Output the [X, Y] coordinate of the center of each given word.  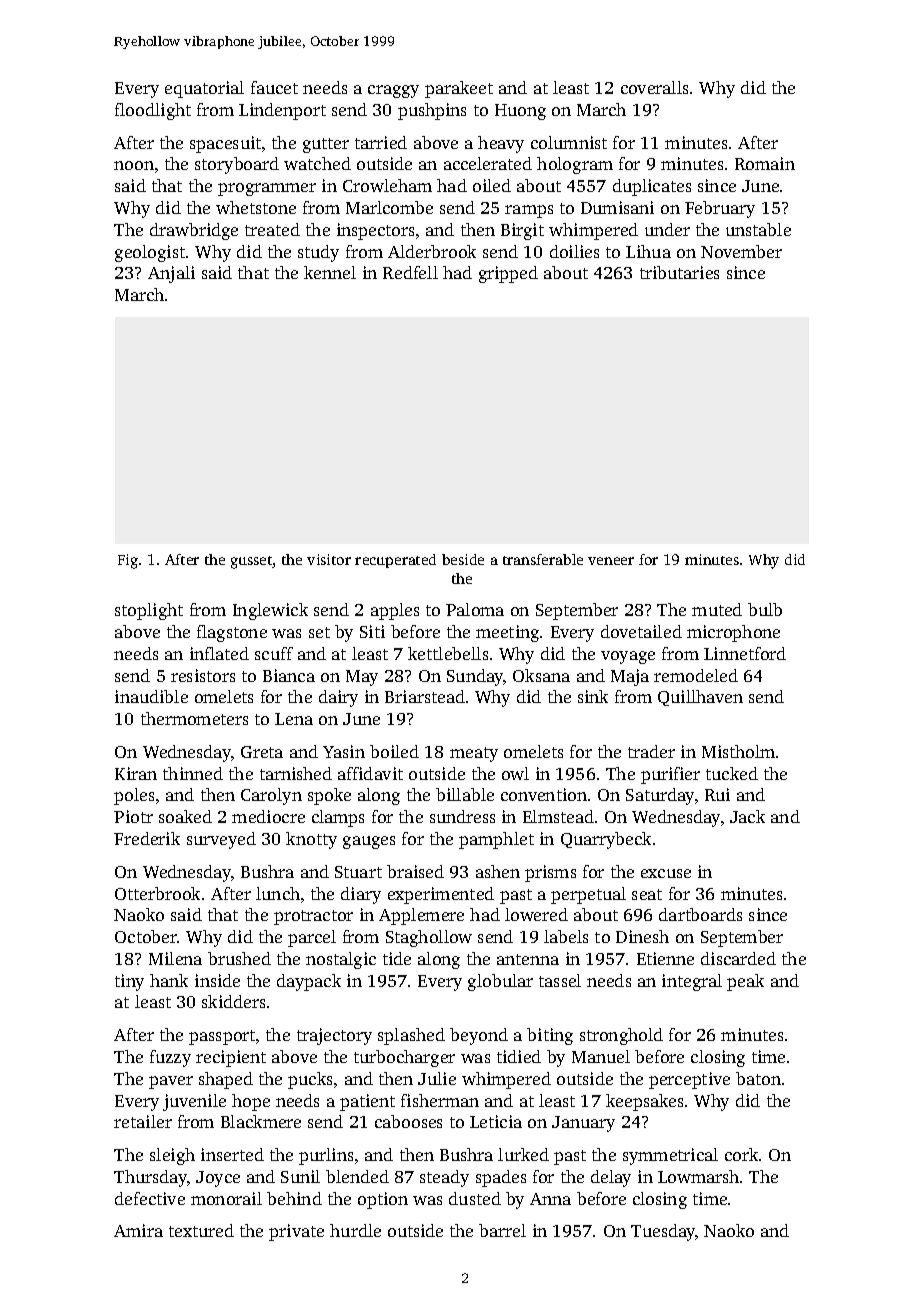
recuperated [395, 561]
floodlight [153, 111]
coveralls [654, 87]
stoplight [149, 611]
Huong [520, 112]
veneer [611, 561]
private [296, 1232]
